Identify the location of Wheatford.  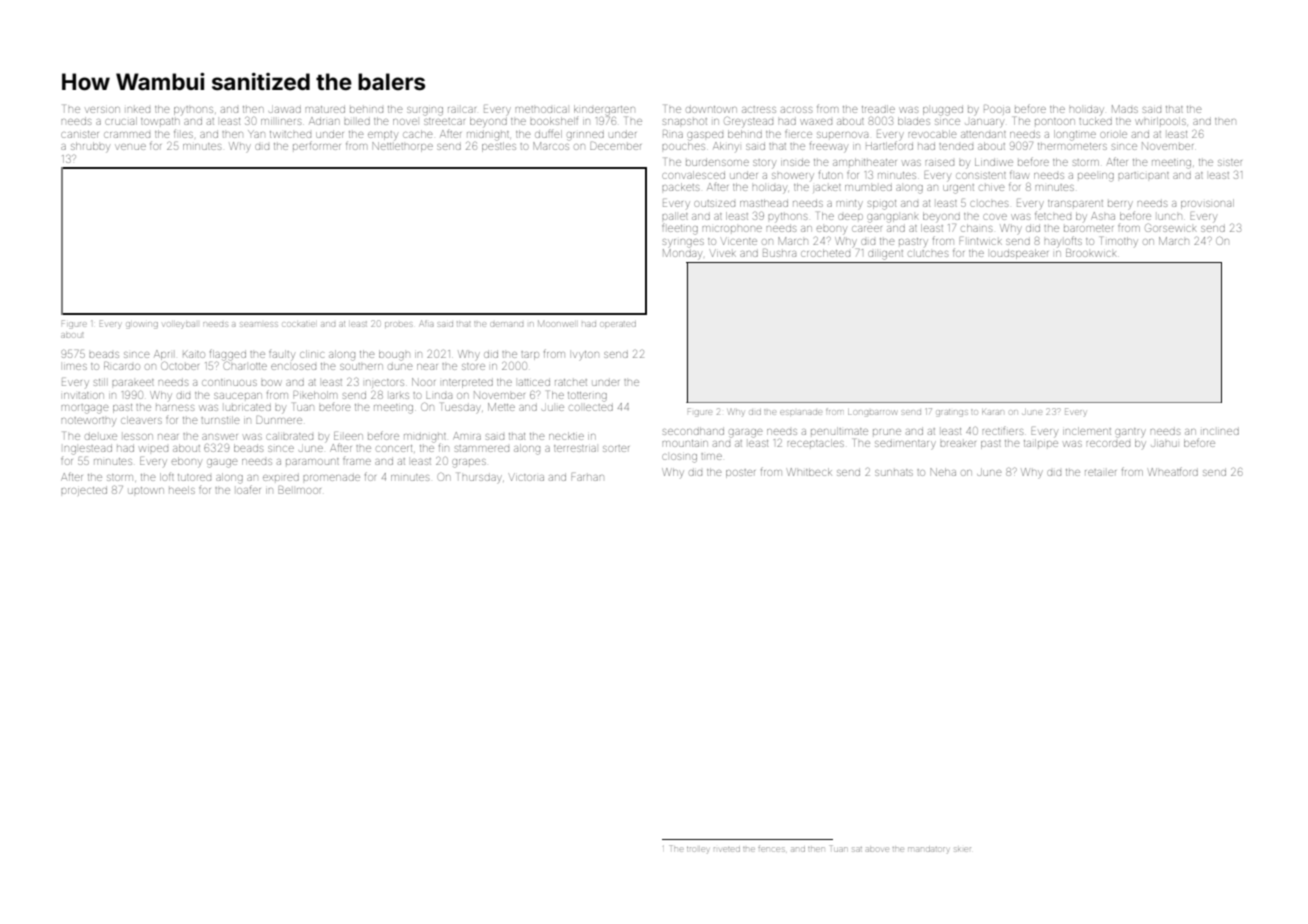
(1173, 471).
